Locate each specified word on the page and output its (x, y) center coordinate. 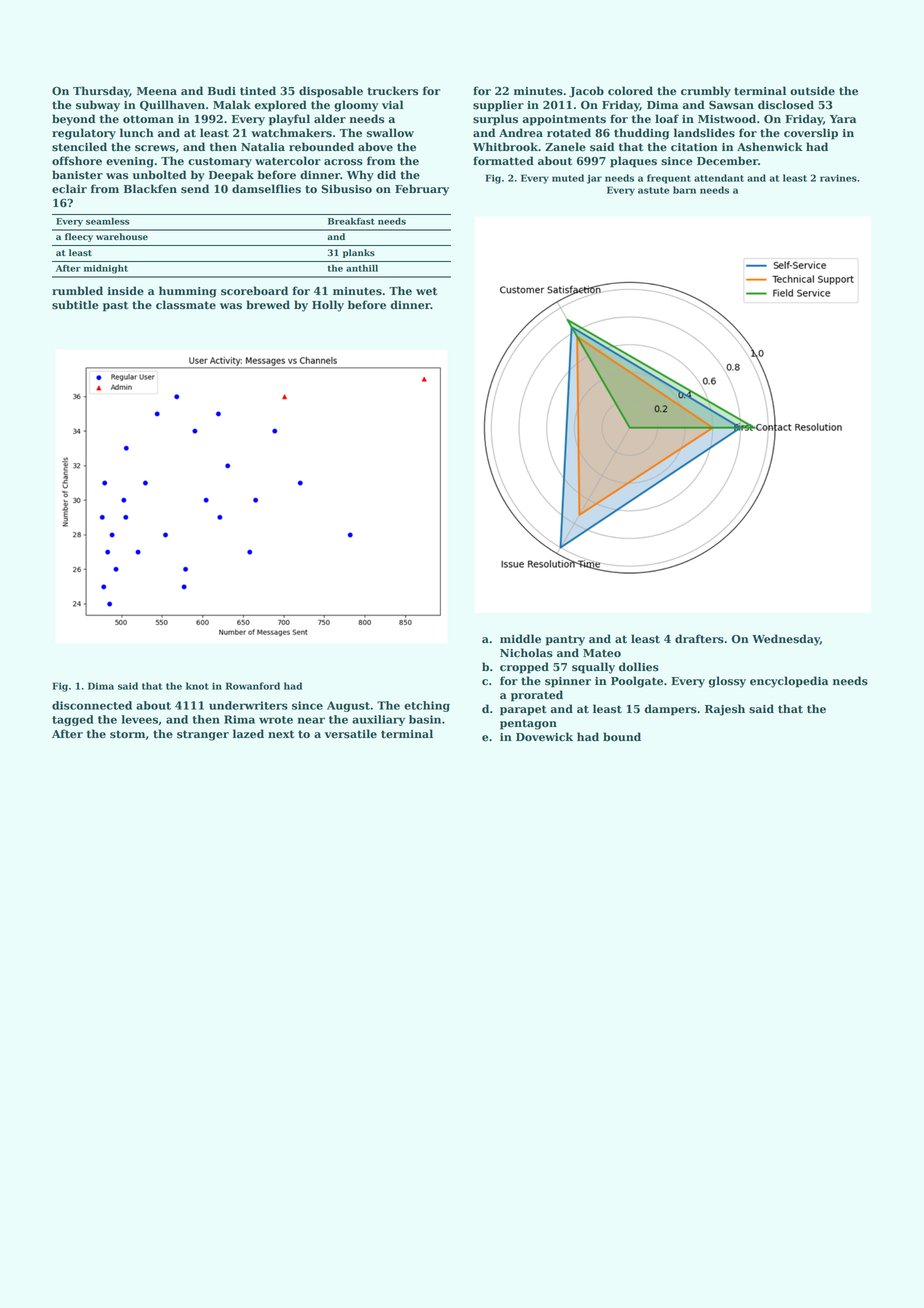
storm (127, 734)
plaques (633, 162)
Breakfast (351, 221)
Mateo (602, 653)
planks (359, 253)
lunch (137, 133)
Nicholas (526, 653)
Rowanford (253, 686)
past (115, 306)
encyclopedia (789, 682)
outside (812, 91)
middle (520, 639)
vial (392, 104)
